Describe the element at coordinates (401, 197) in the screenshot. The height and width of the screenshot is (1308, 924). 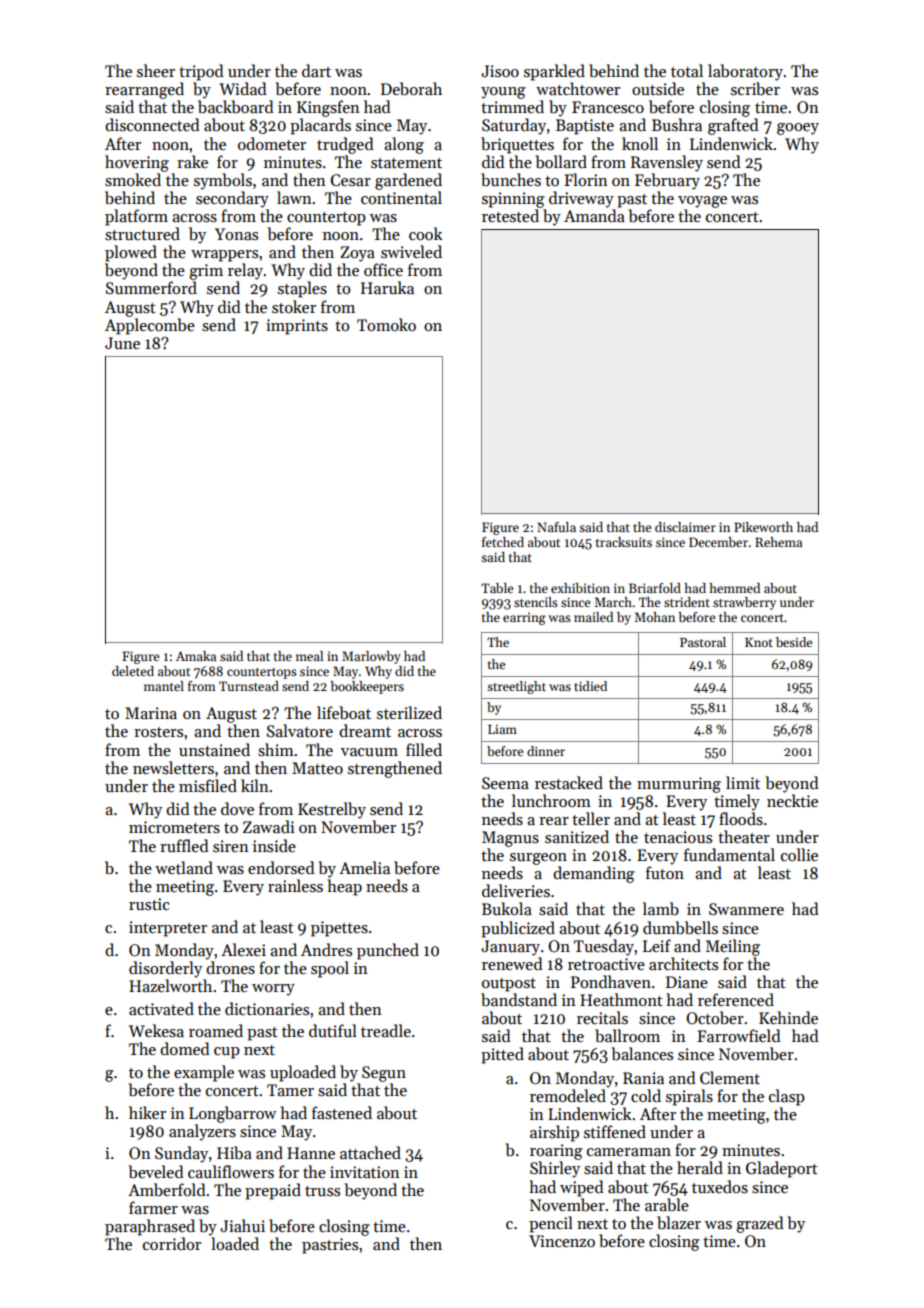
I see `continental` at that location.
